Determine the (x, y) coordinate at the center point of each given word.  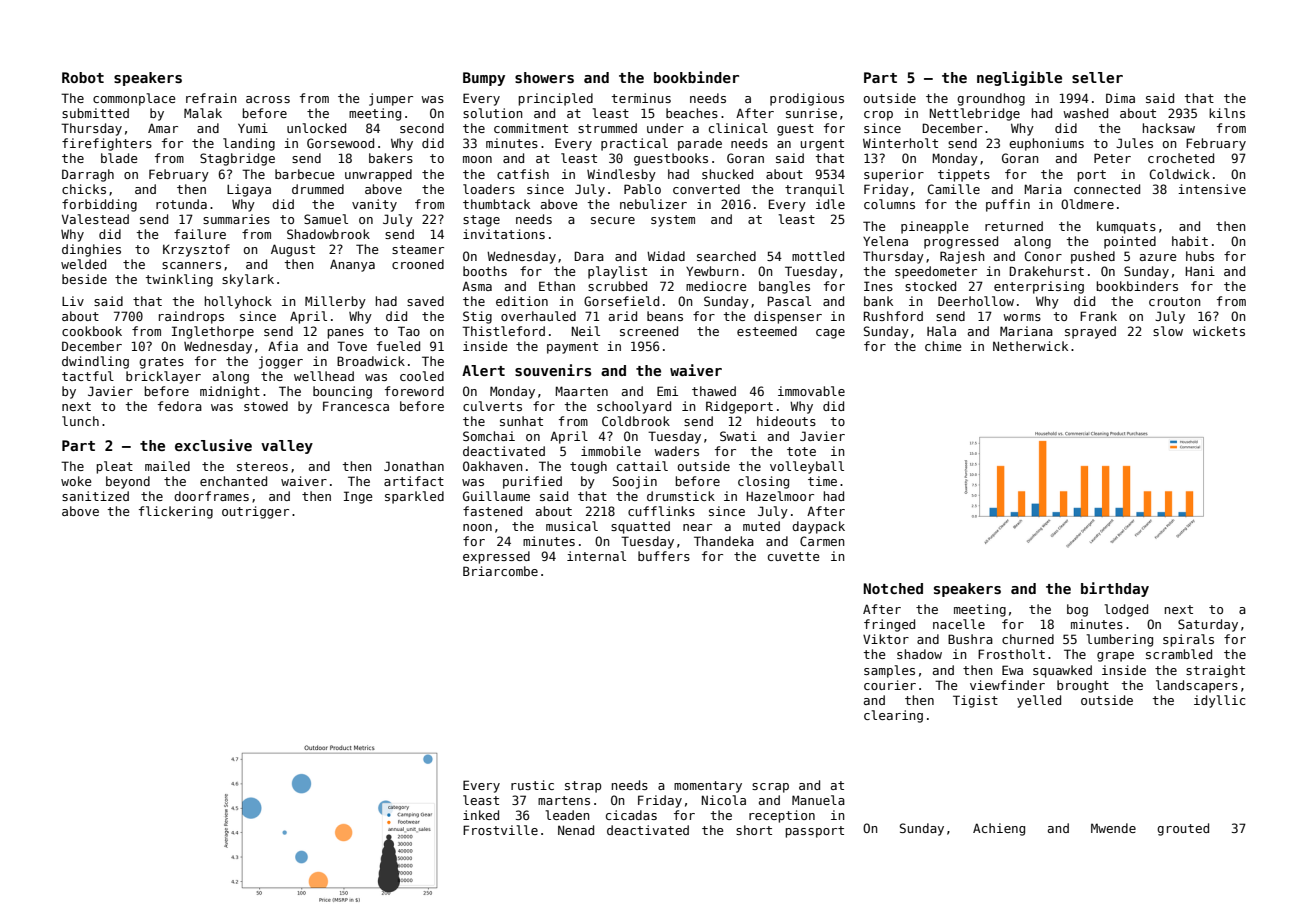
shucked (727, 174)
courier (890, 685)
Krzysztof (196, 250)
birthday (1115, 589)
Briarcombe (500, 571)
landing (249, 144)
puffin (1008, 205)
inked (481, 815)
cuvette (793, 556)
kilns (1227, 113)
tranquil (814, 190)
